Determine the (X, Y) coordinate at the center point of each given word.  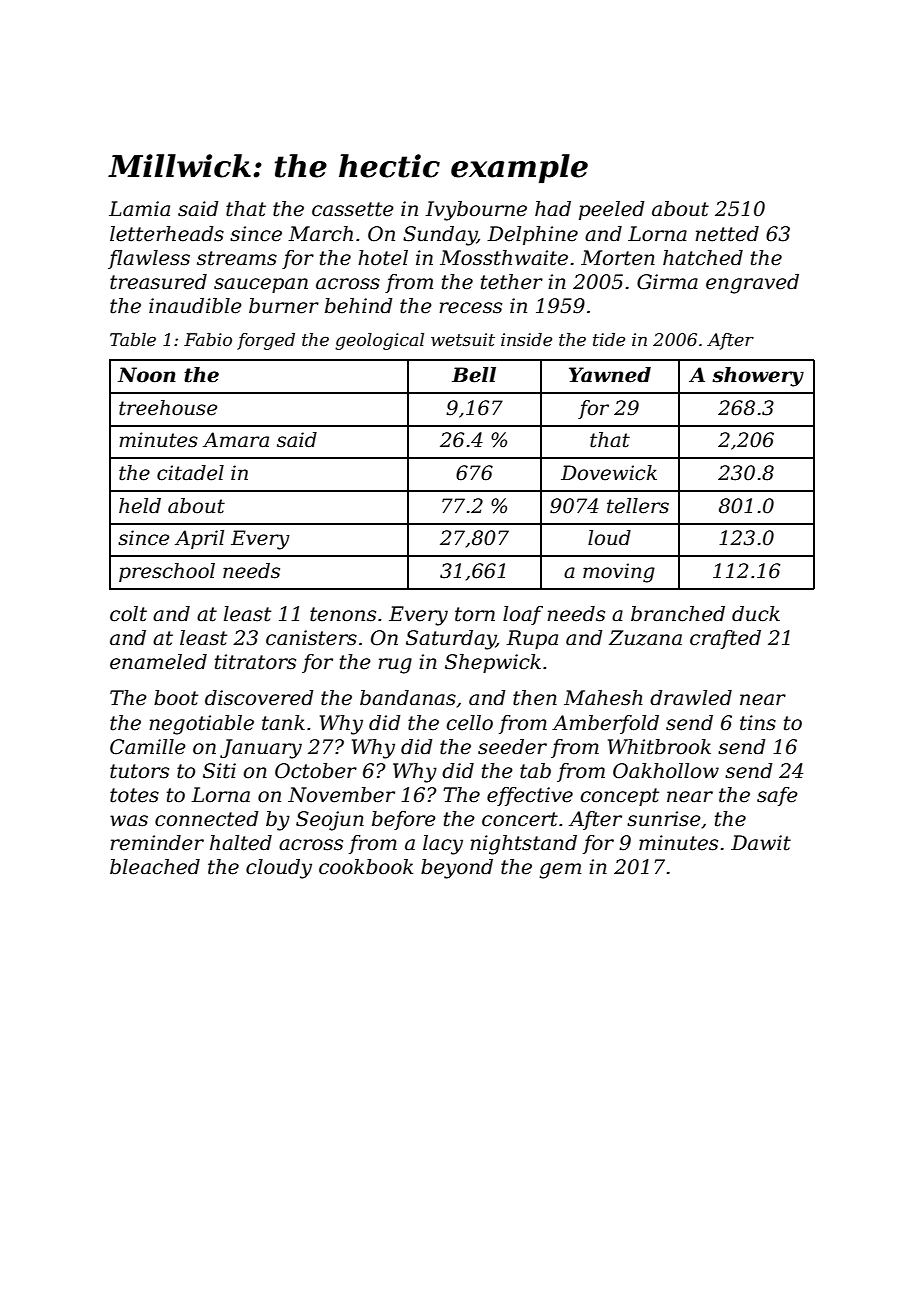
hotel (383, 258)
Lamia (139, 209)
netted (727, 234)
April (199, 539)
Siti (219, 771)
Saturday (451, 640)
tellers (638, 506)
